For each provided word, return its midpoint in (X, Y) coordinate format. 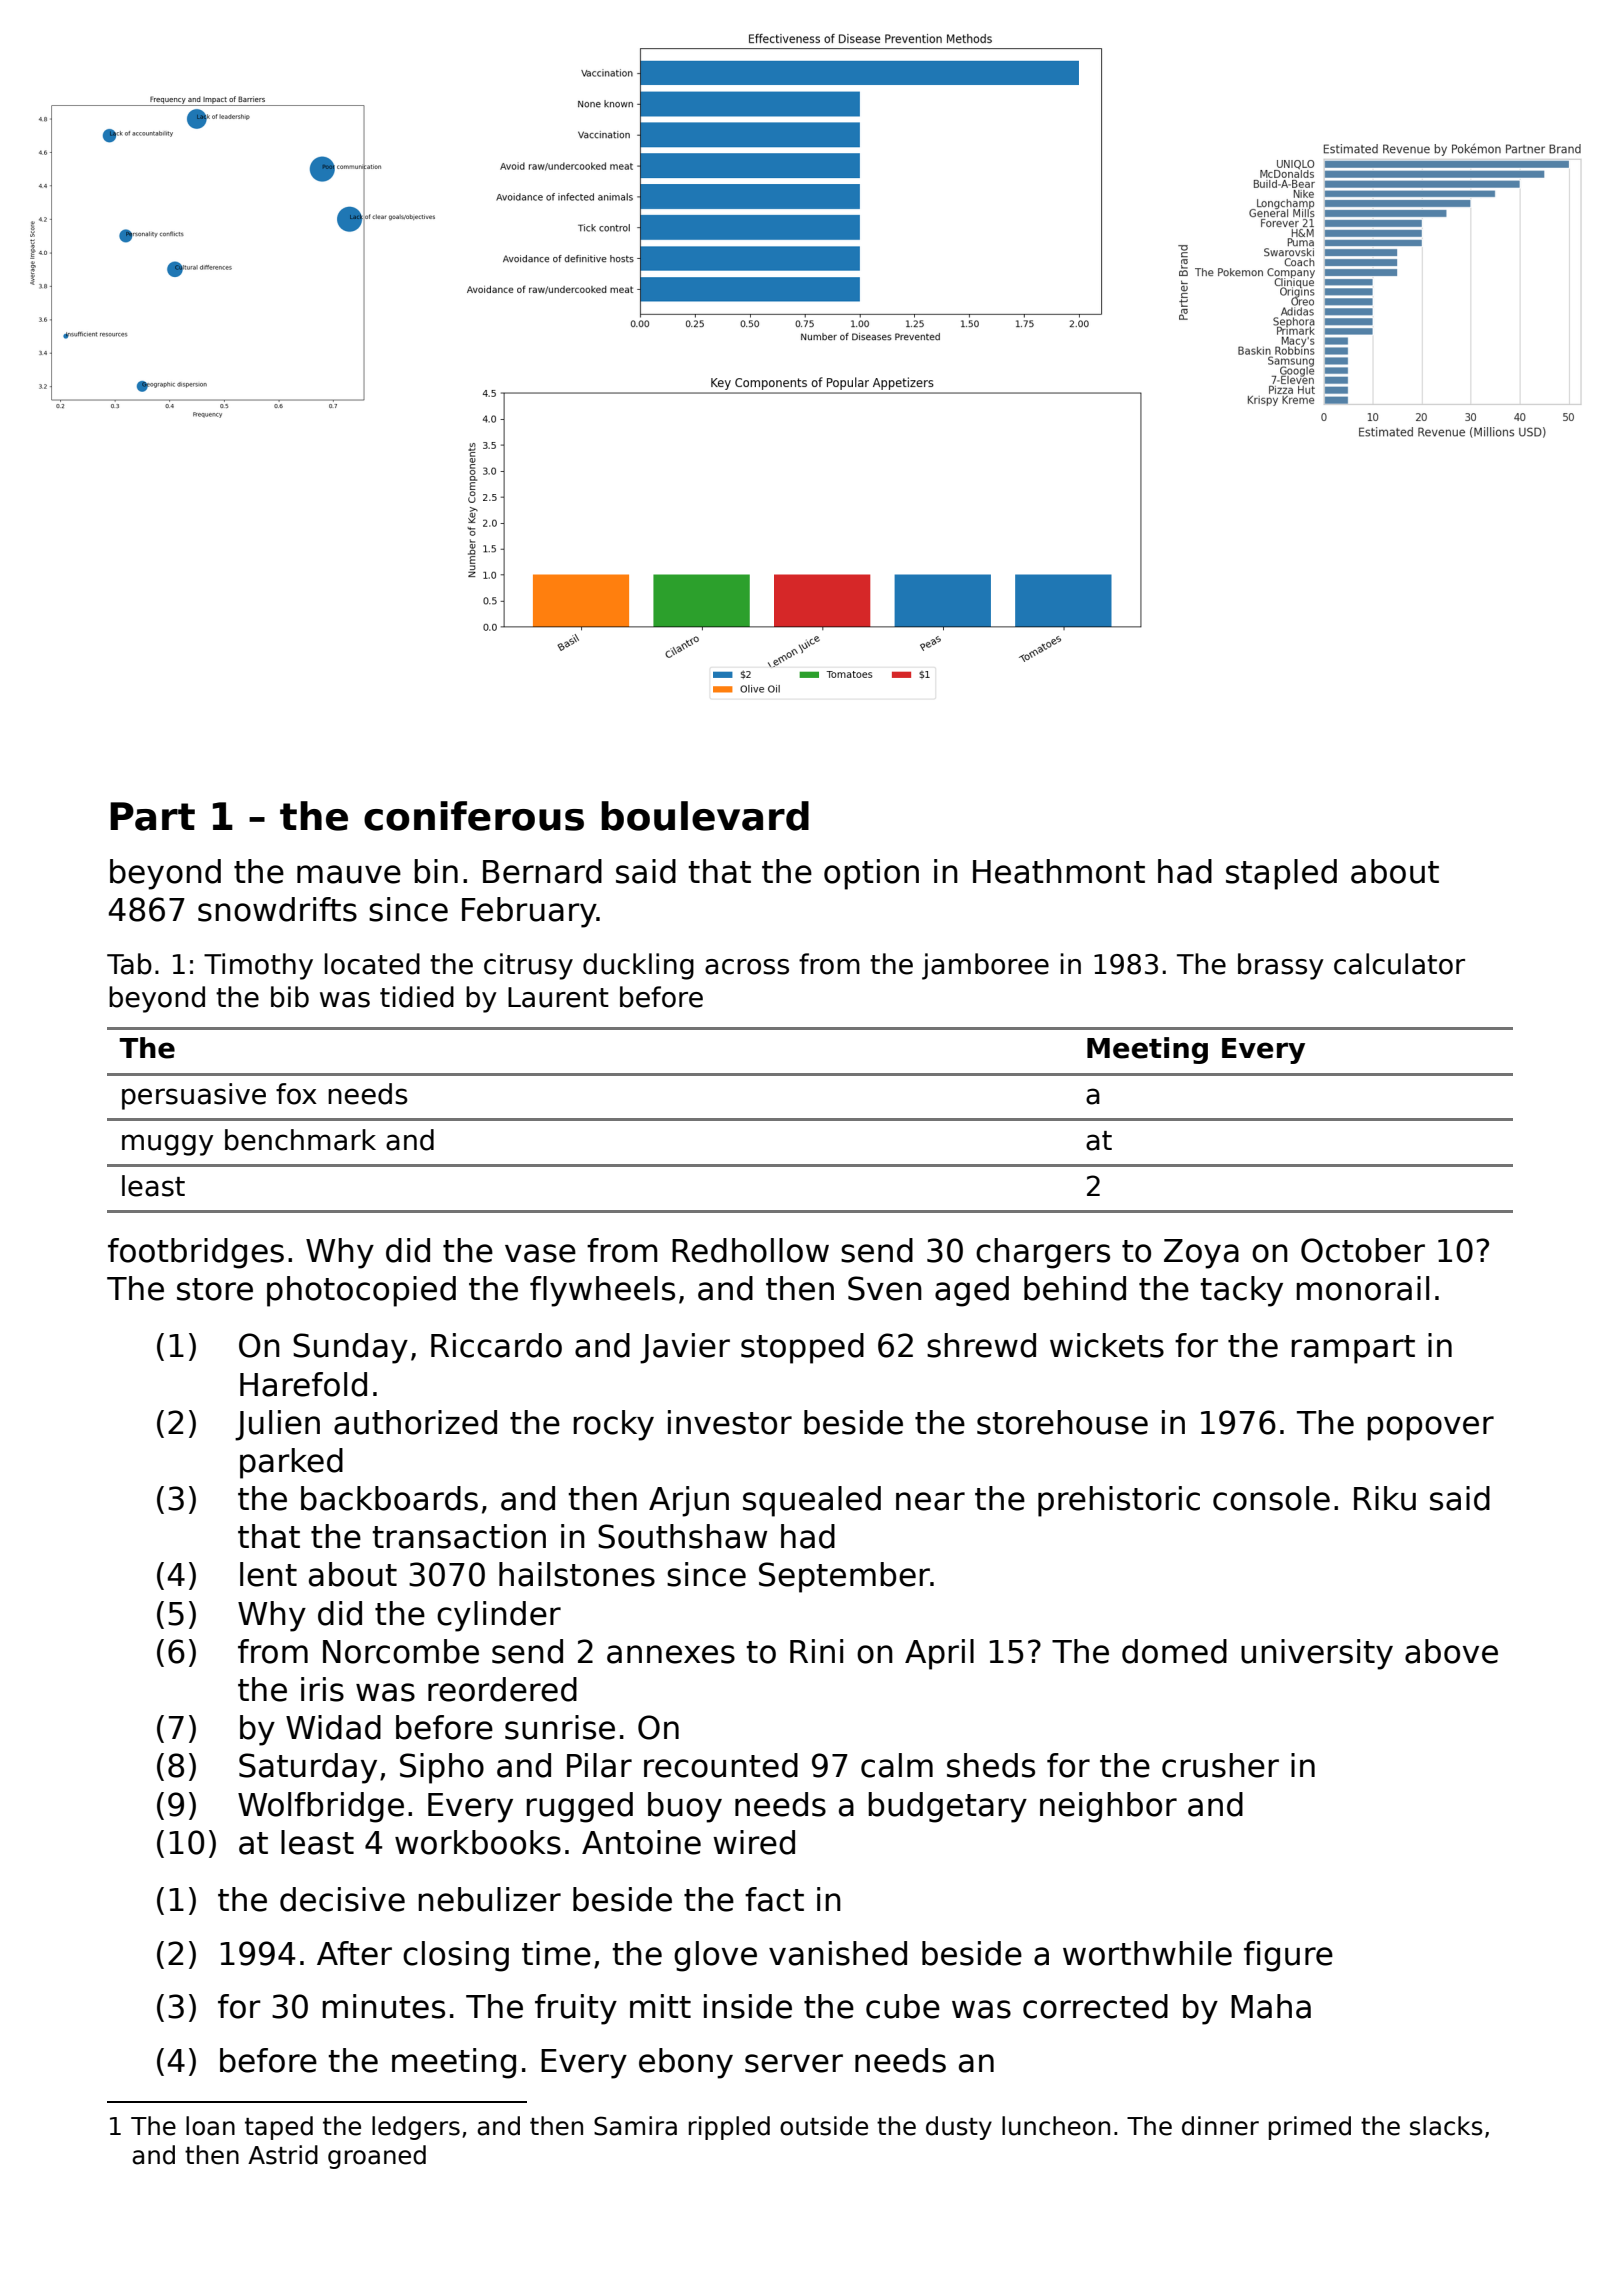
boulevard (705, 816)
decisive (342, 1899)
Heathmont (1059, 871)
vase (540, 1253)
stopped (802, 1348)
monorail (1362, 1288)
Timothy (258, 966)
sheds (991, 1765)
